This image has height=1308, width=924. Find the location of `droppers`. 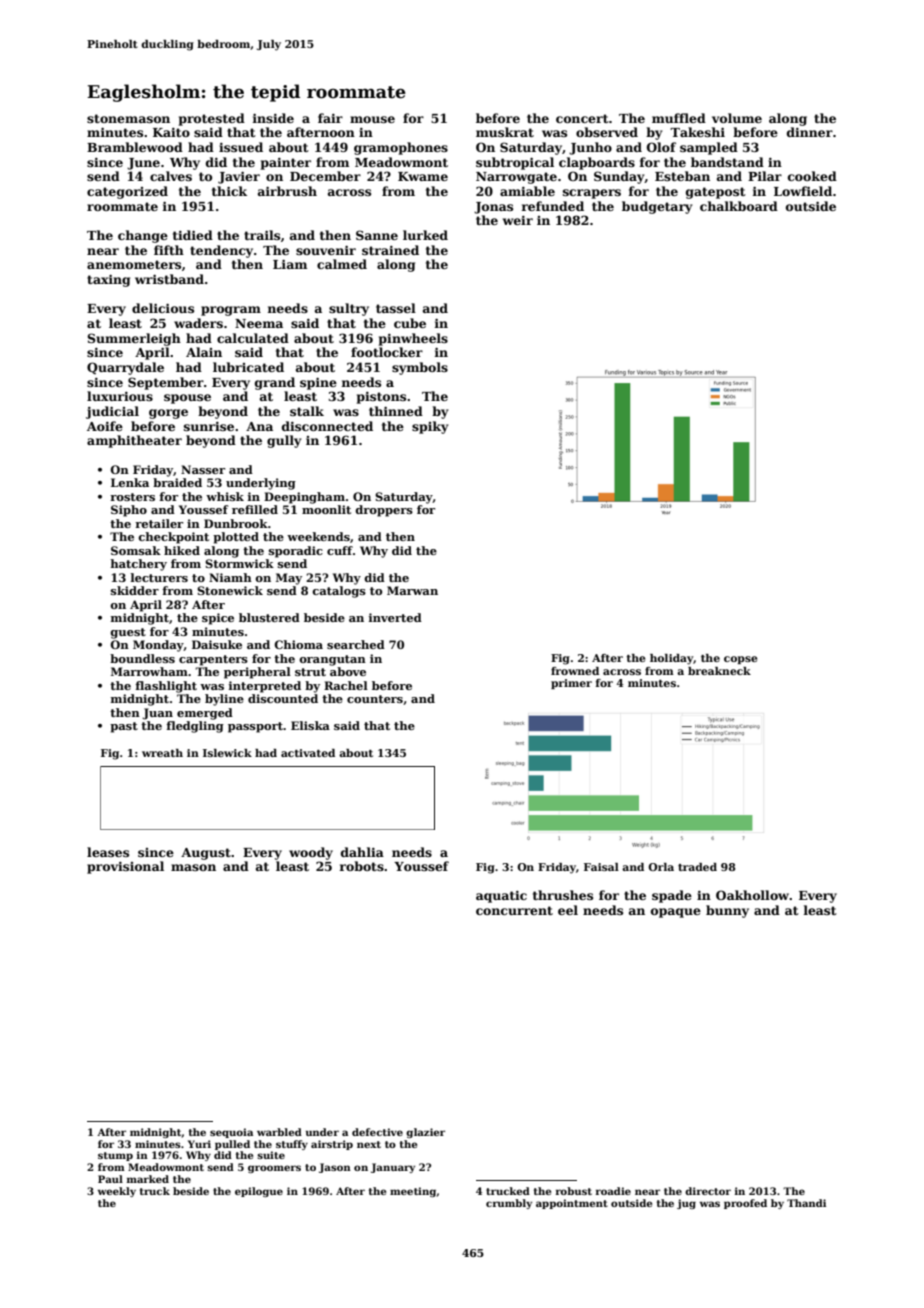

droppers is located at coordinates (384, 511).
